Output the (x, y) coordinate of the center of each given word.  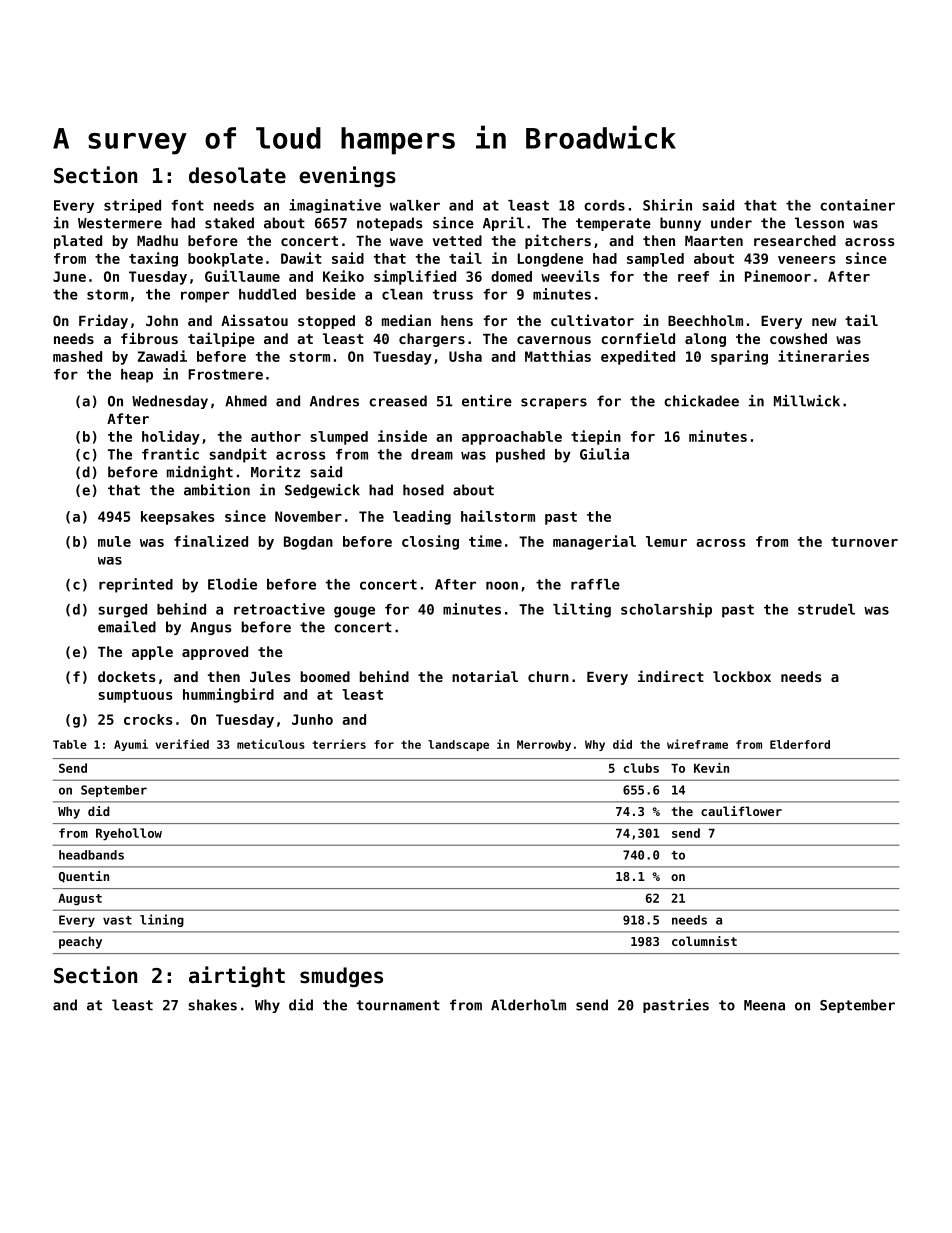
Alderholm (528, 1005)
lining (162, 920)
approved (215, 653)
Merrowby (544, 745)
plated (78, 242)
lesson (819, 223)
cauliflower (741, 811)
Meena (764, 1005)
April (503, 224)
